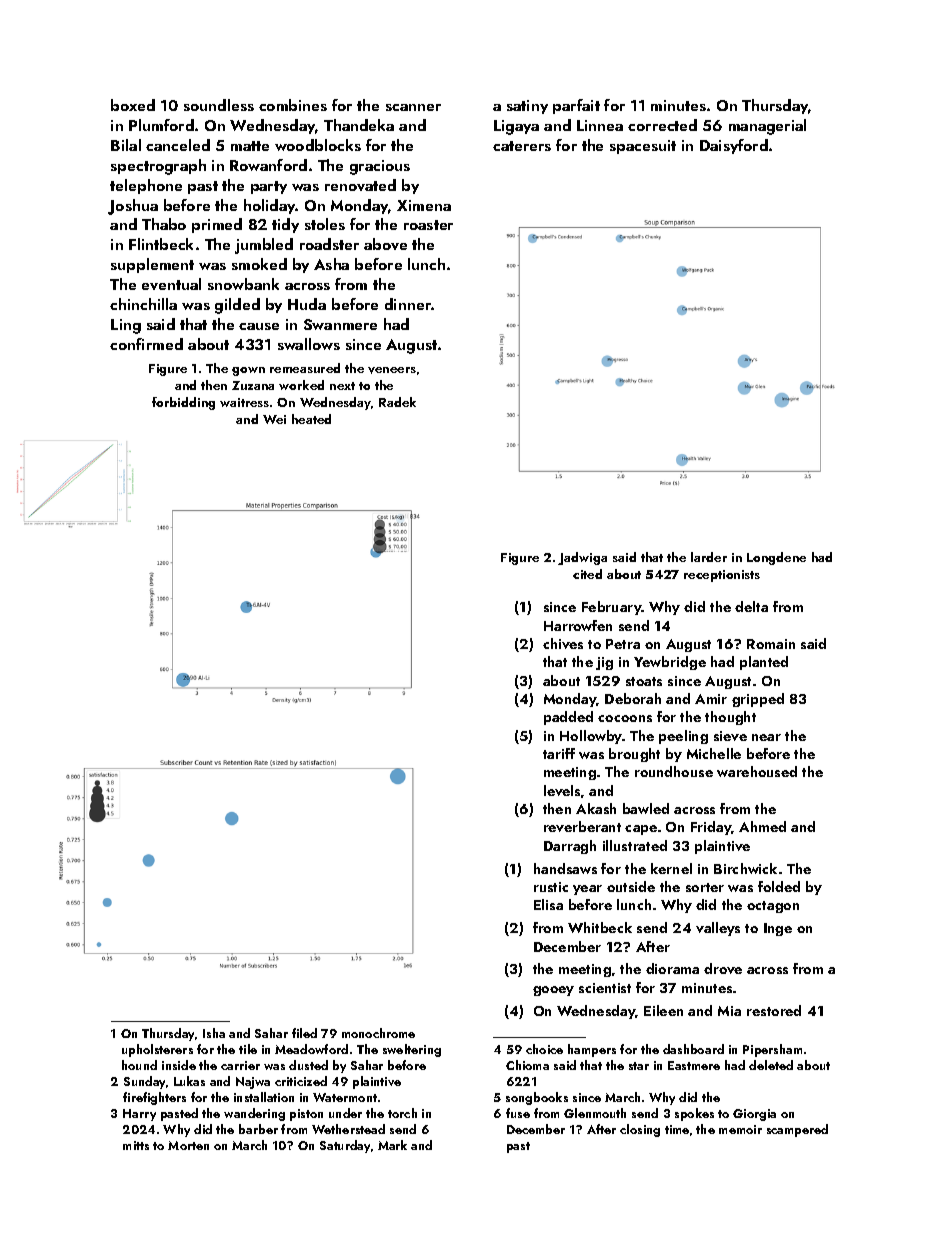 This screenshot has height=1233, width=952. I want to click on forbidding, so click(183, 403).
